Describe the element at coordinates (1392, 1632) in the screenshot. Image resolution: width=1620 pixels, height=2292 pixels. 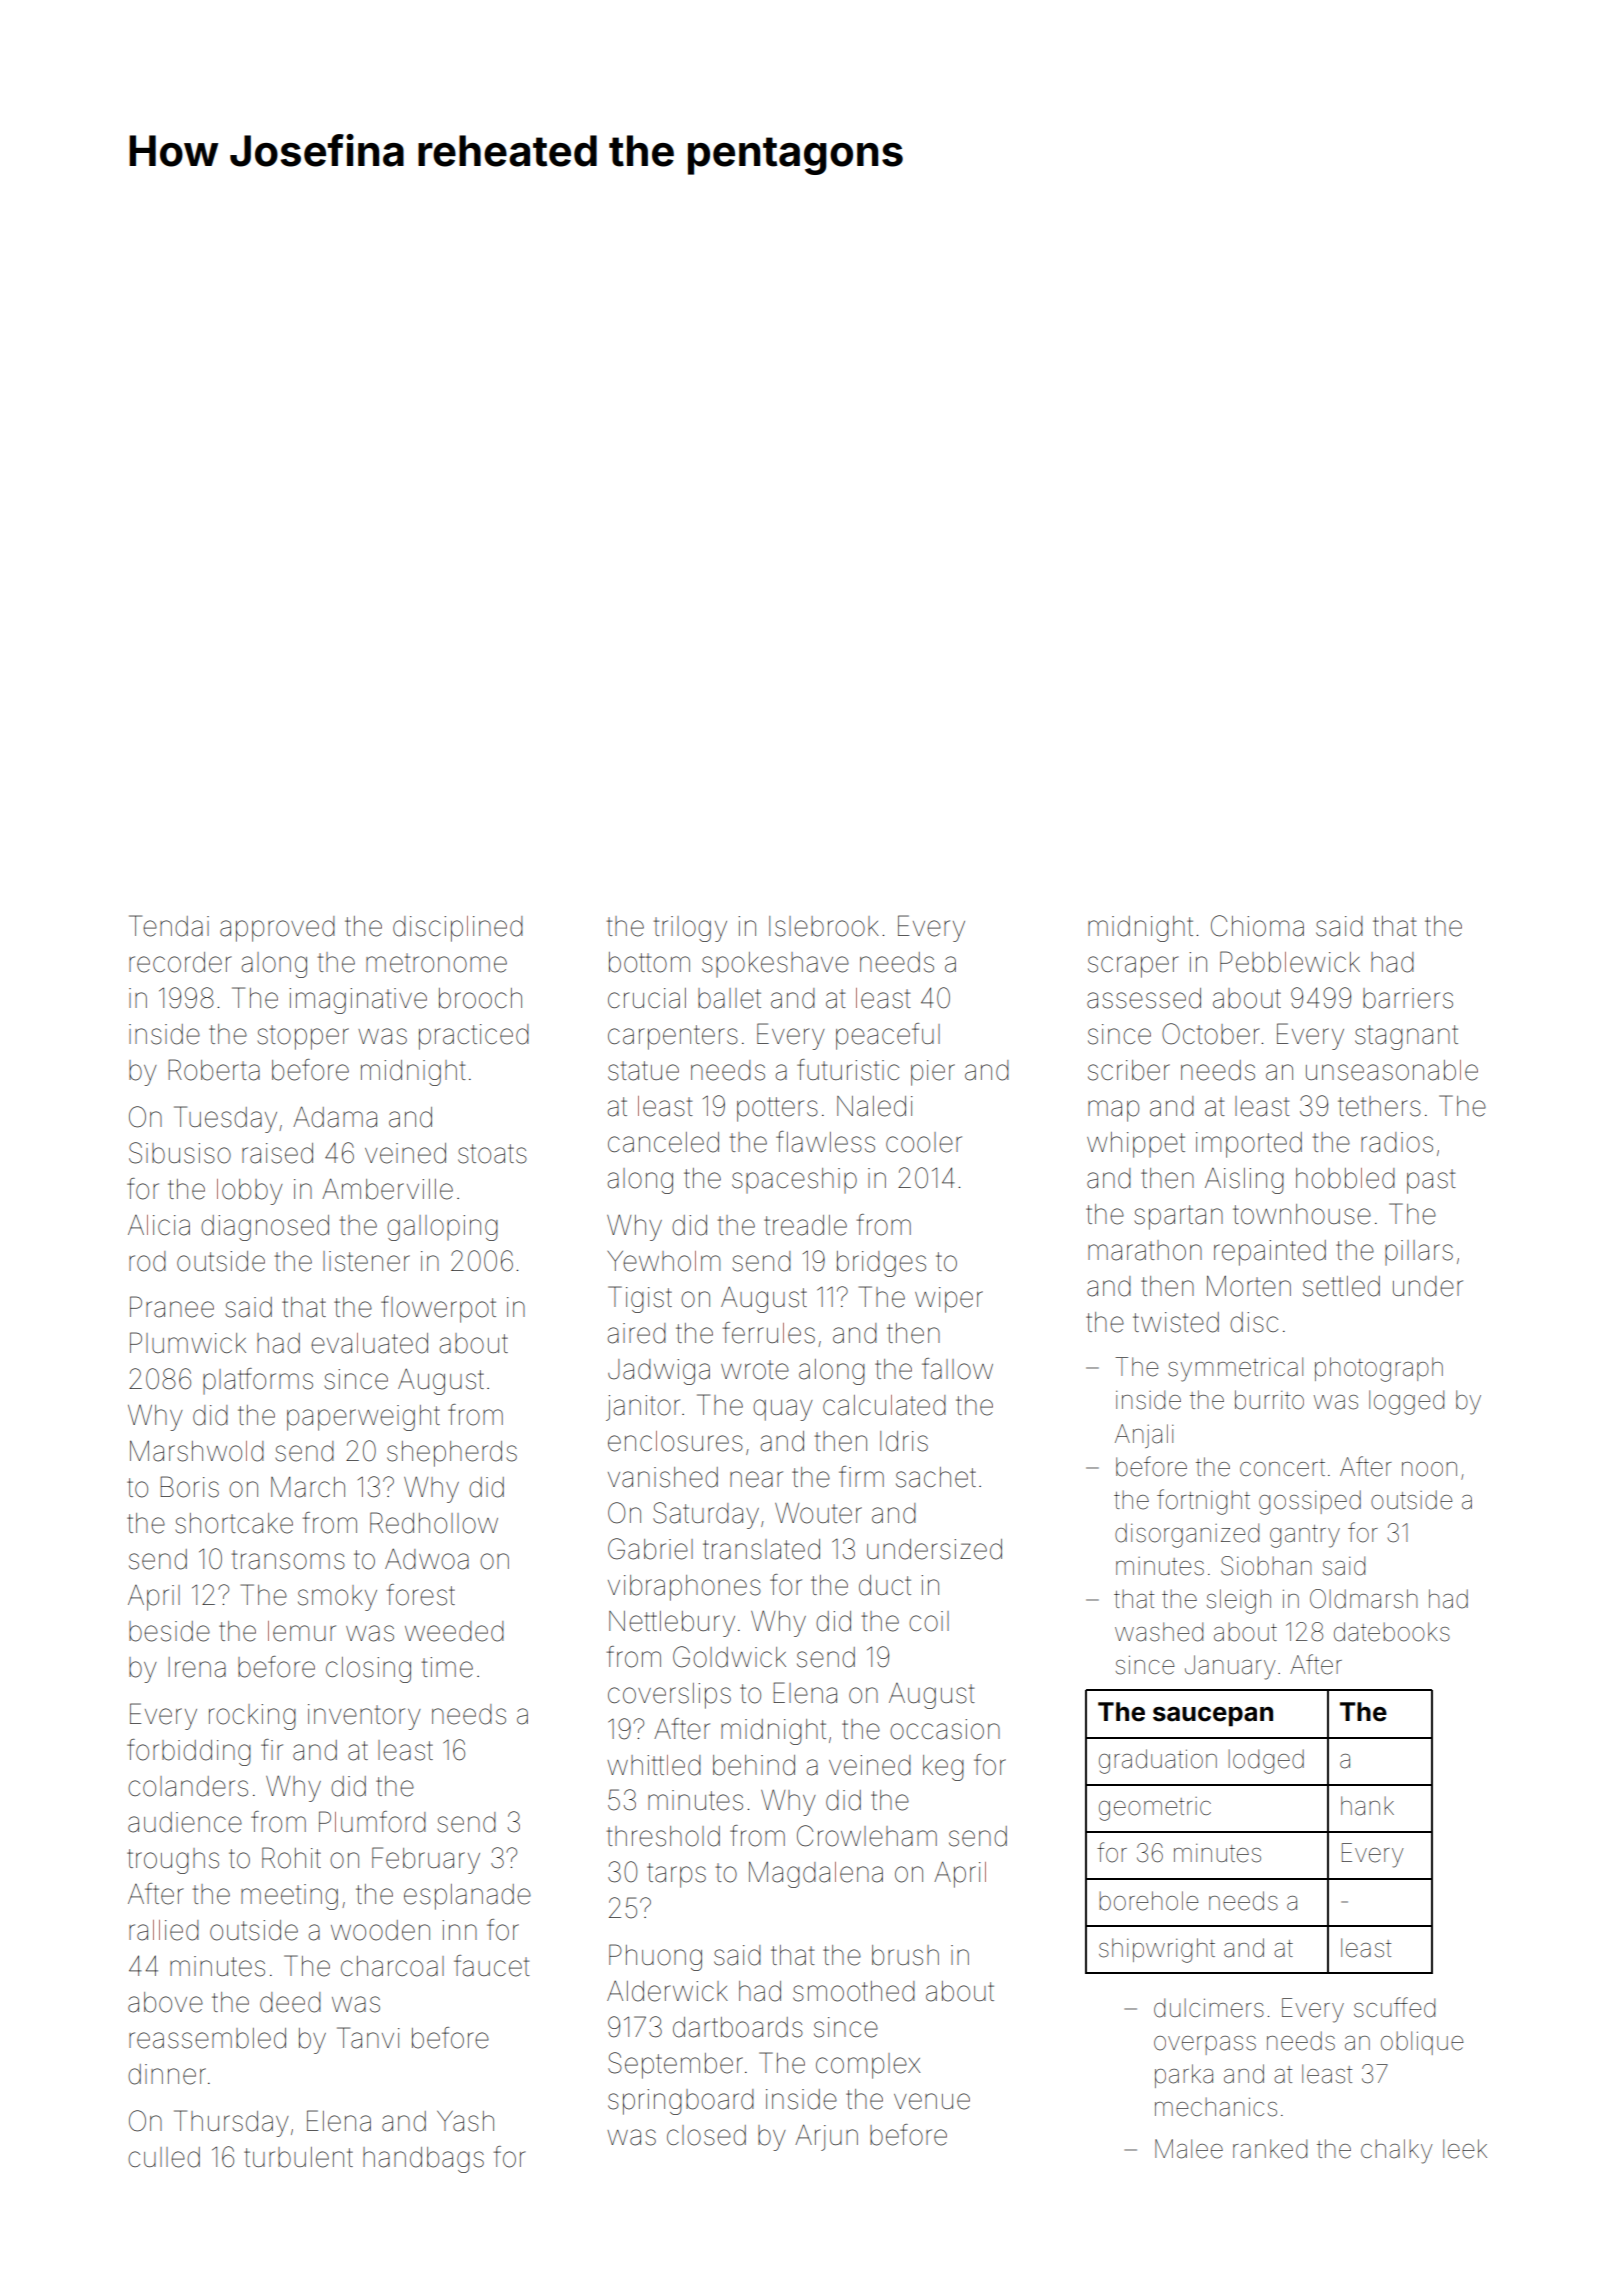
I see `datebooks` at that location.
